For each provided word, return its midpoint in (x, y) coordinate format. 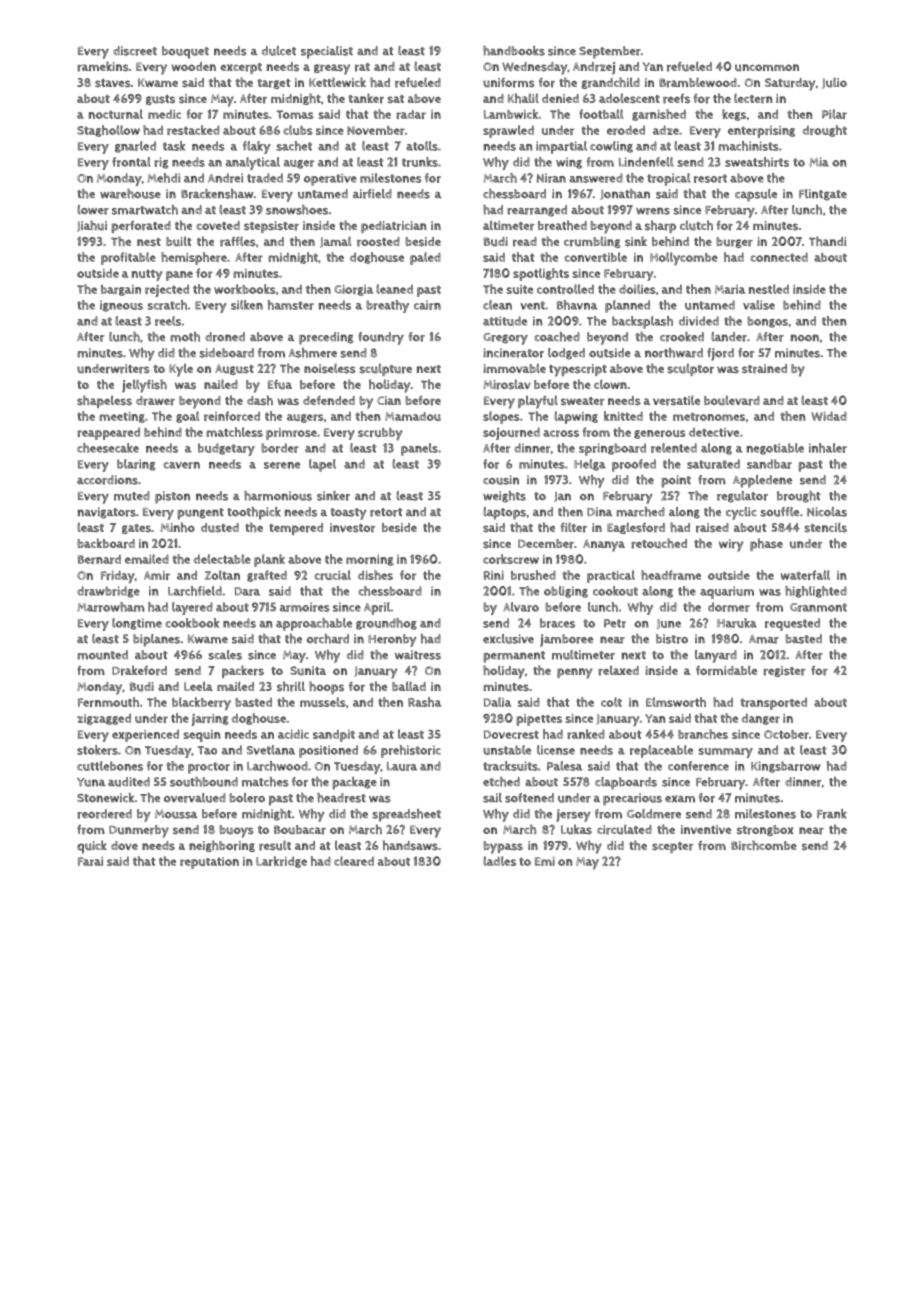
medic (164, 114)
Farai (90, 861)
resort (710, 178)
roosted (378, 242)
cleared (354, 861)
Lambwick (511, 114)
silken (247, 305)
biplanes (156, 640)
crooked (682, 337)
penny (574, 673)
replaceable (661, 751)
